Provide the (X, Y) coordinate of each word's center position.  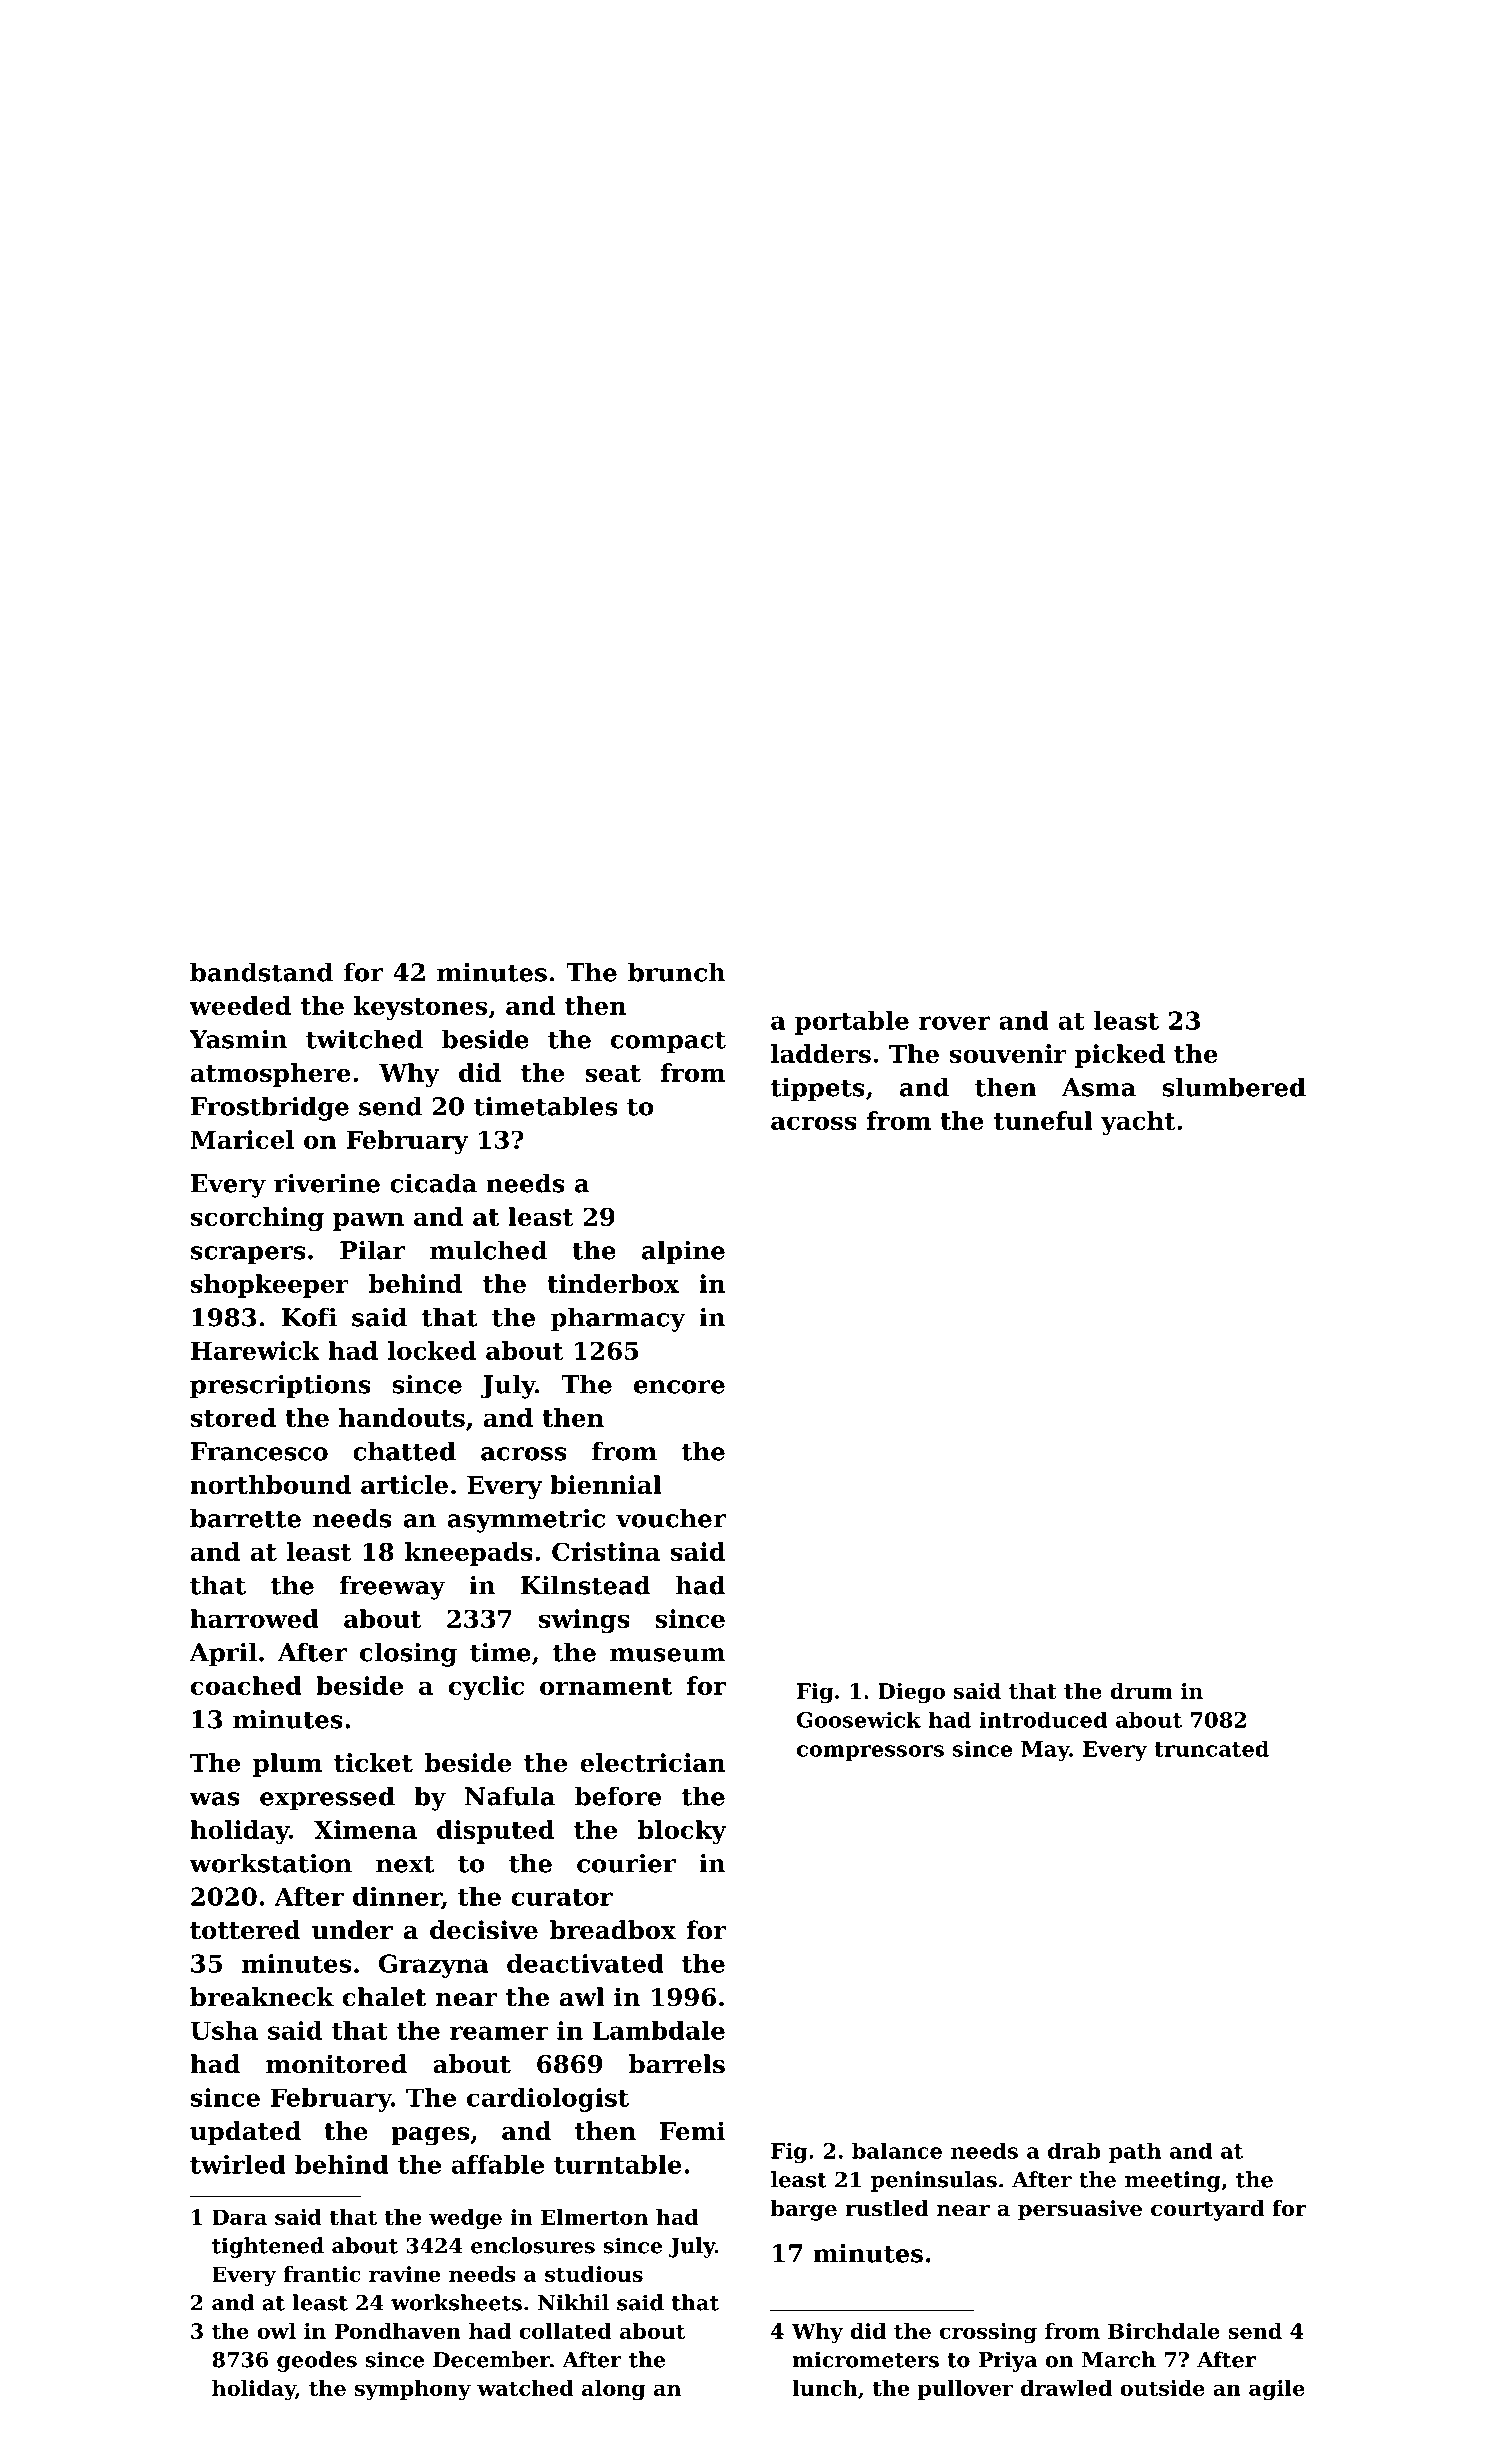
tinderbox (613, 1283)
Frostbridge (270, 1108)
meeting (1173, 2181)
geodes (317, 2361)
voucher (671, 1518)
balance (897, 2150)
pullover (965, 2390)
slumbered (1234, 1087)
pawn (368, 1222)
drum (1141, 1691)
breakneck (262, 1997)
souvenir (1008, 1053)
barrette (245, 1518)
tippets (818, 1090)
